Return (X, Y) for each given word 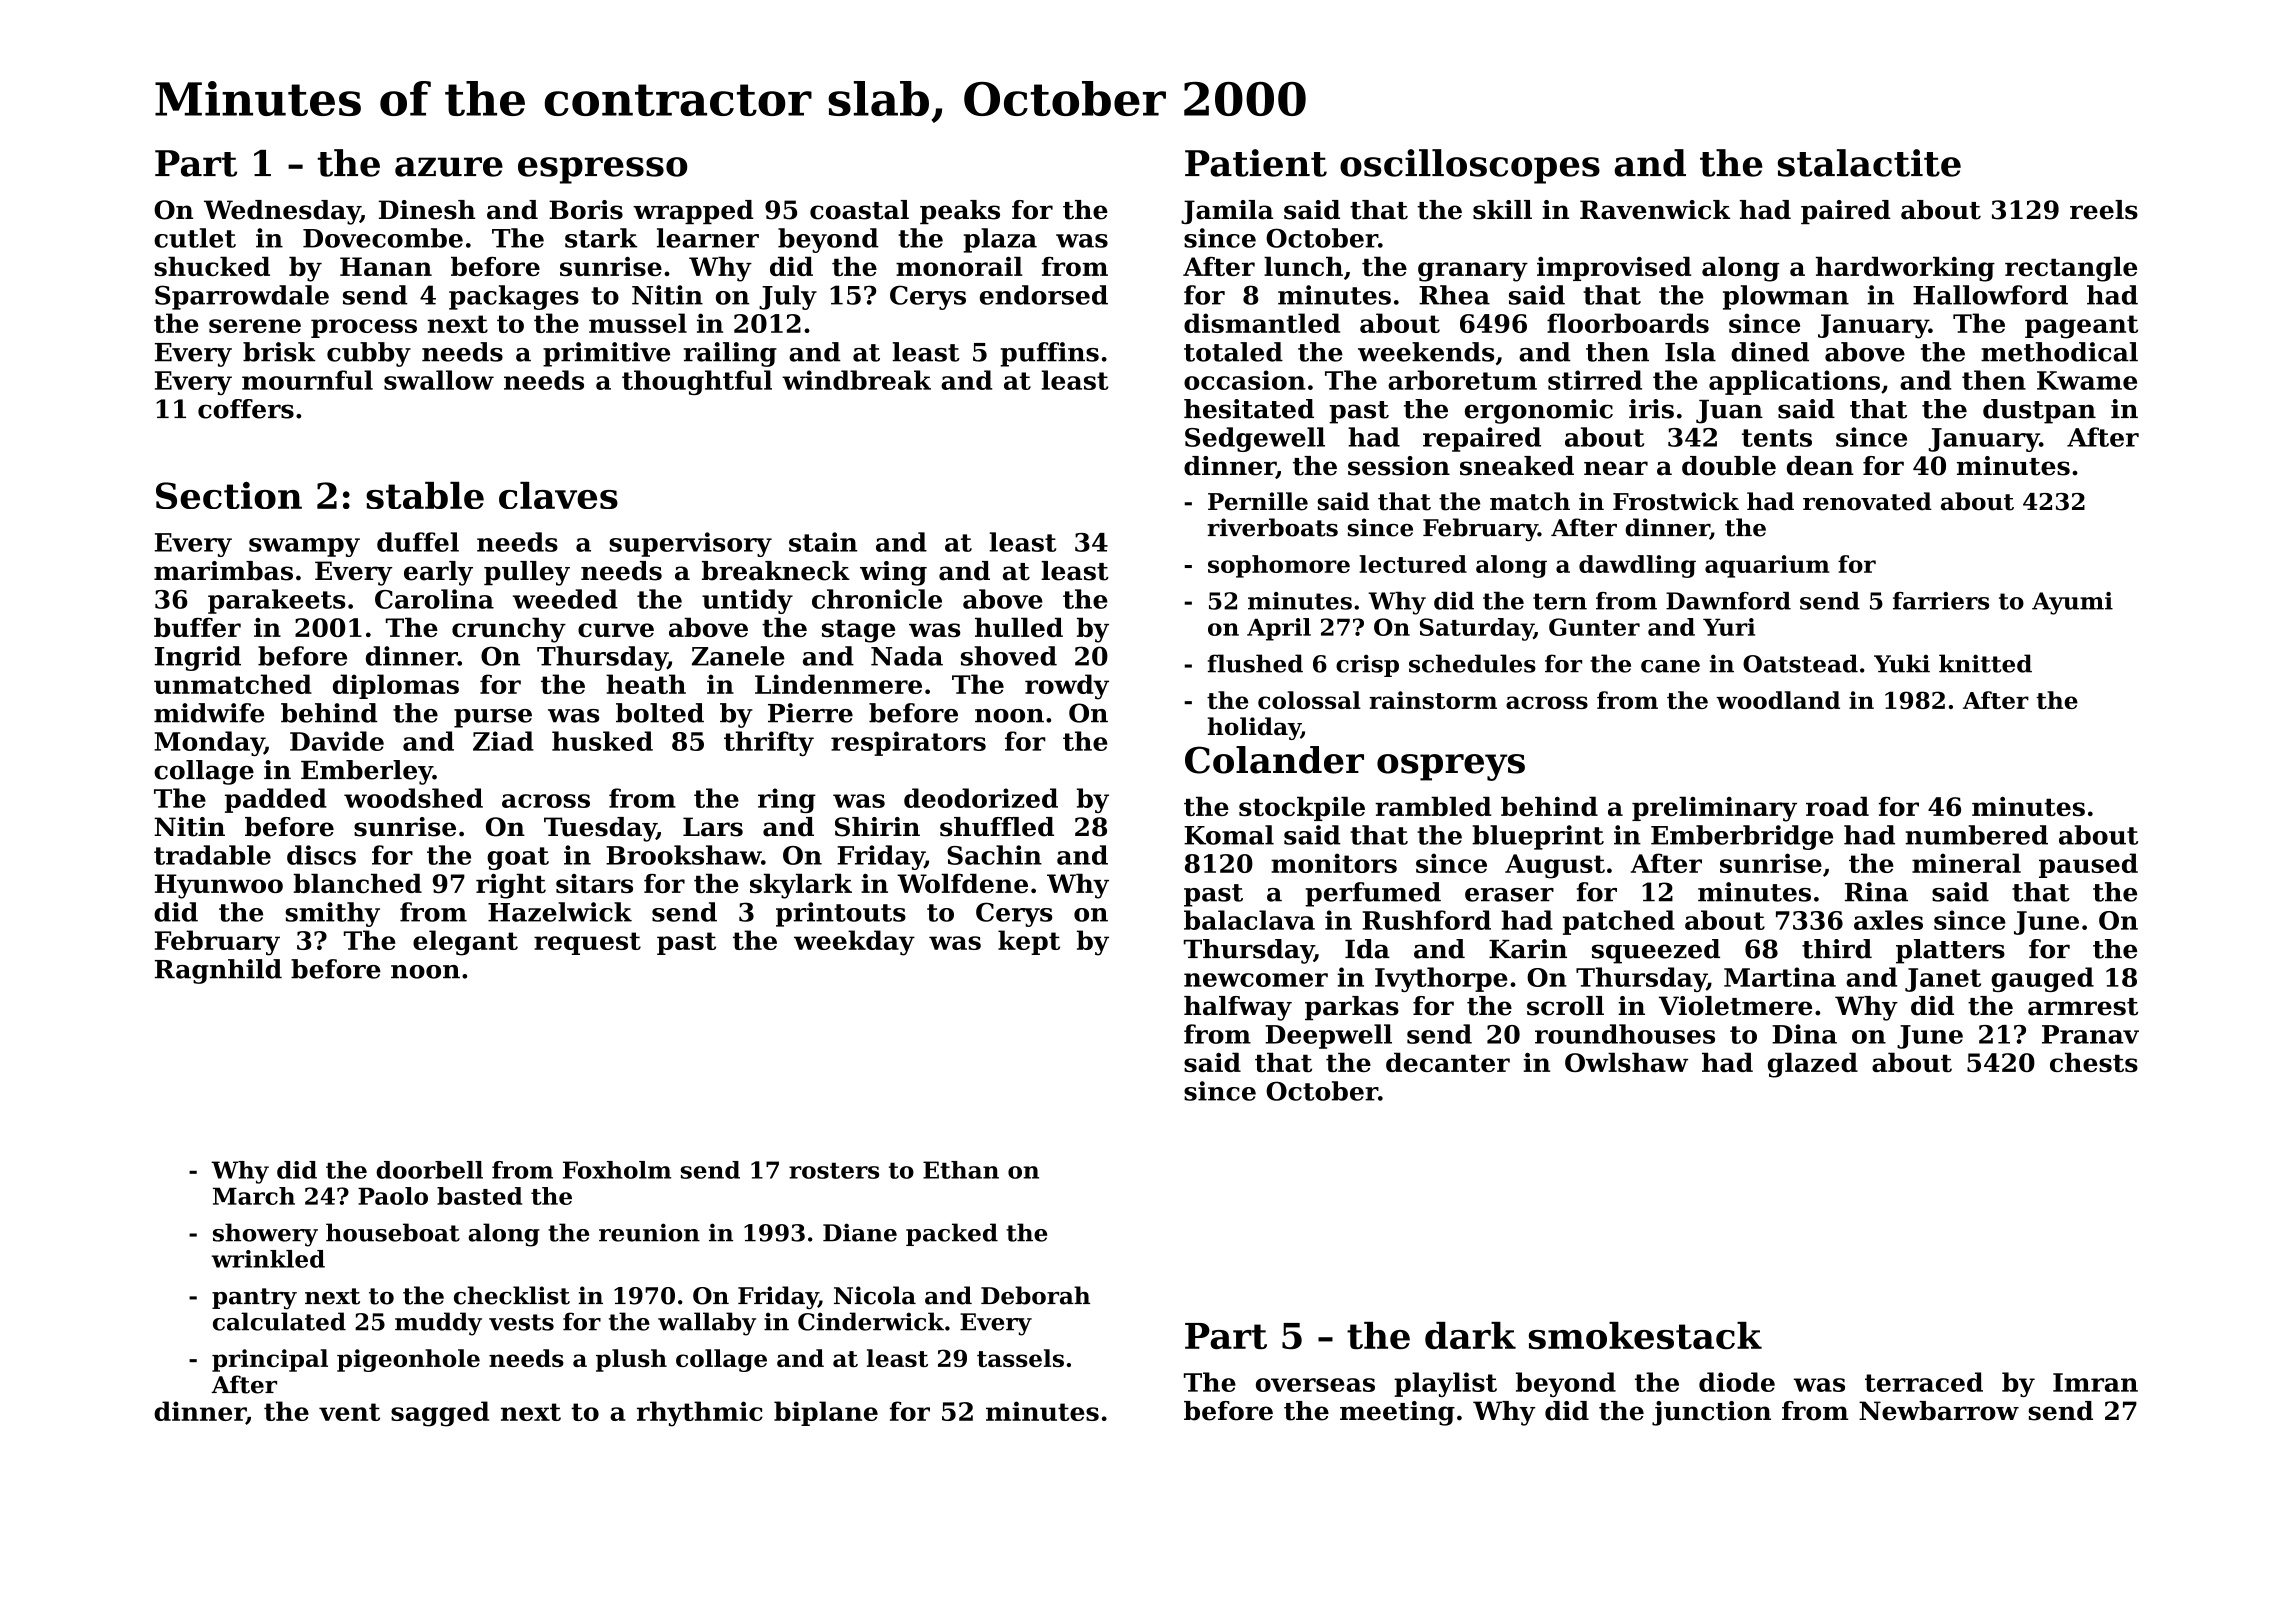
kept (1029, 942)
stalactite (1869, 163)
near (1616, 468)
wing (893, 573)
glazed (1813, 1065)
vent (349, 1412)
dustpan (2039, 411)
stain (823, 542)
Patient (1256, 163)
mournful (307, 380)
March (254, 1196)
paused (2088, 865)
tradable (212, 855)
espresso (602, 170)
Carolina (434, 599)
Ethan (961, 1170)
